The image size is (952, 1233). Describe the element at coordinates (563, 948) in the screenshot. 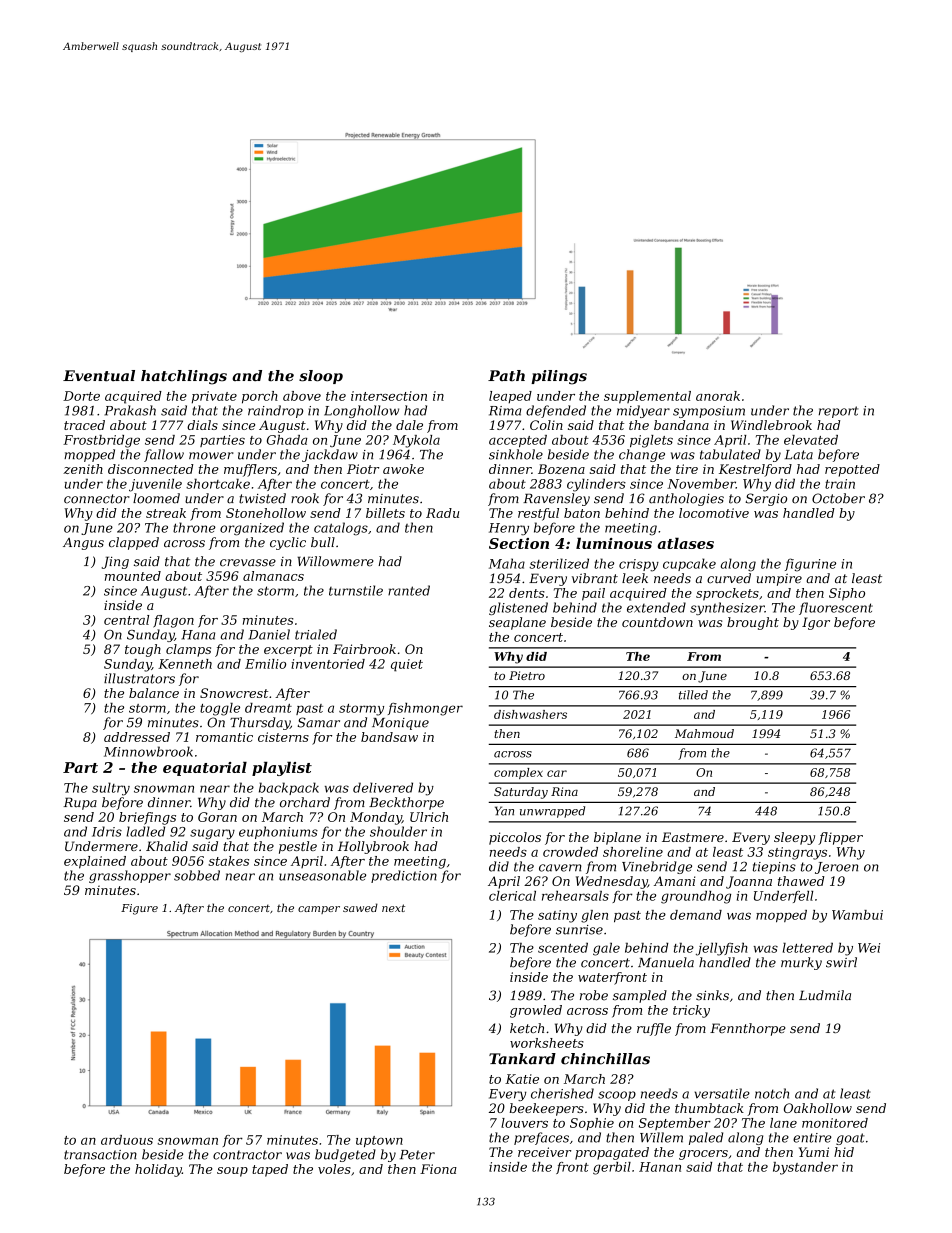

I see `scented` at that location.
